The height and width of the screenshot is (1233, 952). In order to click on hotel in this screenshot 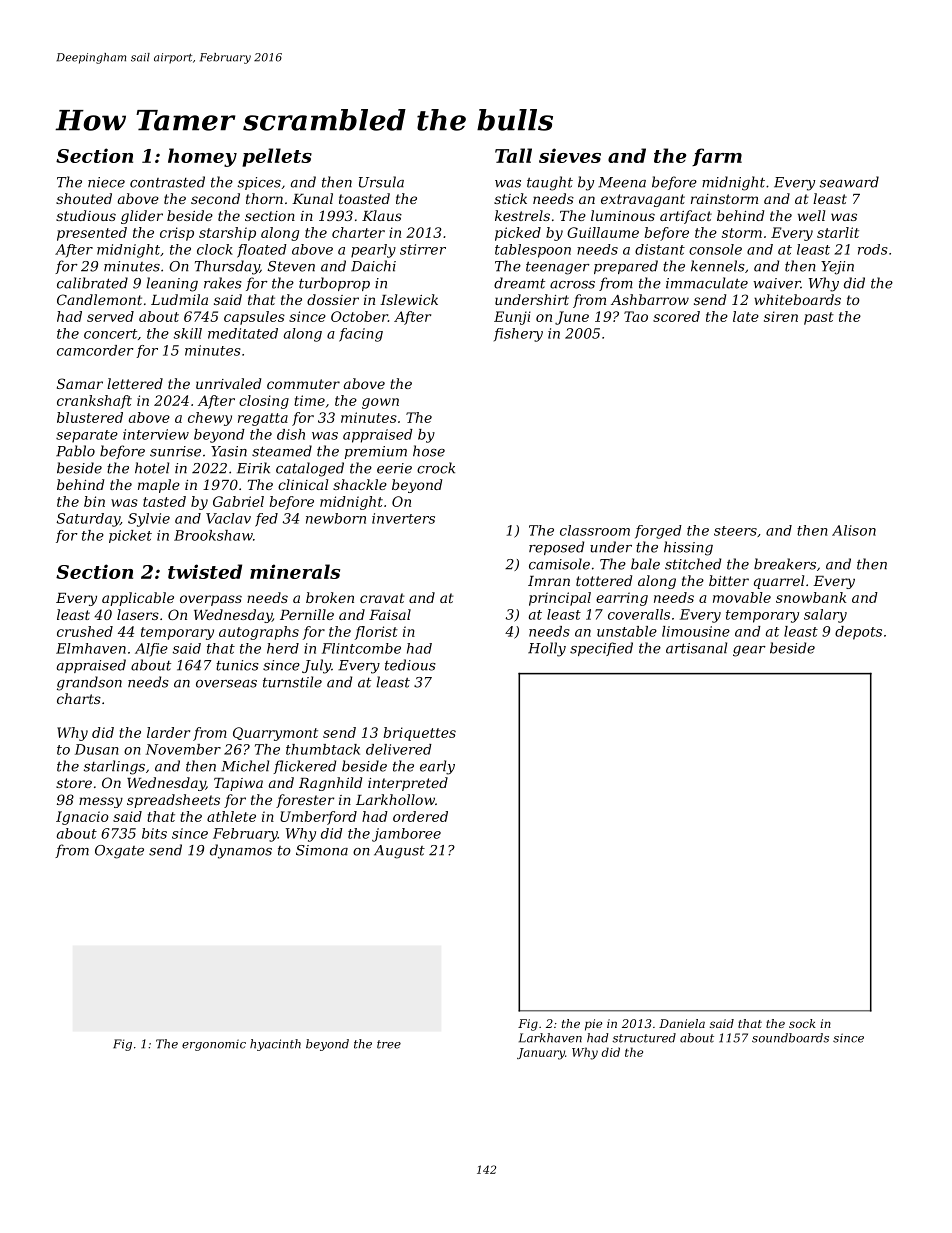, I will do `click(152, 468)`.
